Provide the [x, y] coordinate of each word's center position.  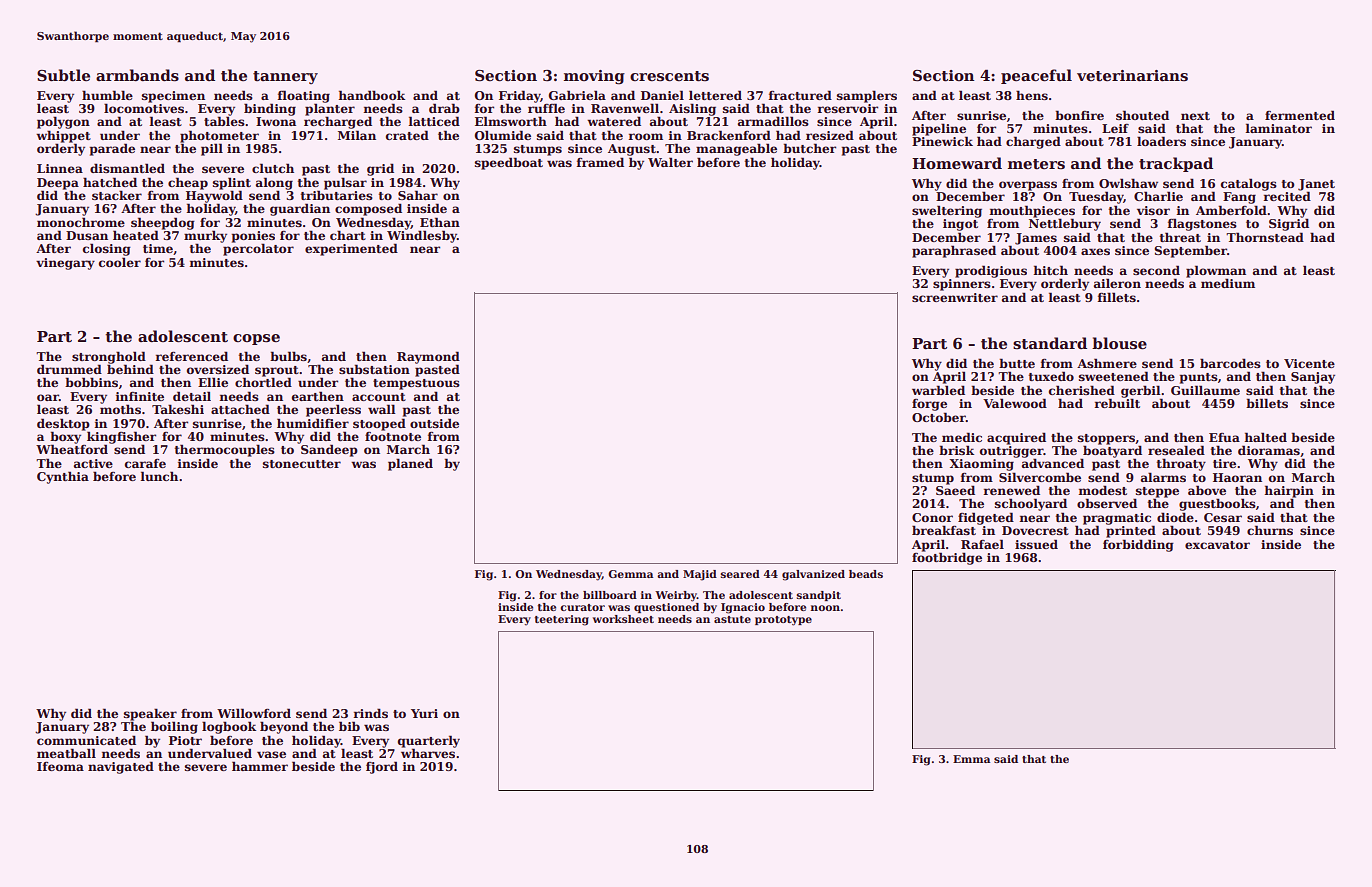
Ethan [440, 222]
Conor [932, 517]
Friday [520, 96]
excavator [1217, 545]
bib [349, 726]
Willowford [254, 713]
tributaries [337, 195]
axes [1095, 251]
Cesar [1223, 517]
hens [1032, 95]
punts [1199, 378]
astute [732, 619]
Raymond [428, 357]
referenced [191, 356]
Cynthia [63, 477]
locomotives [144, 108]
